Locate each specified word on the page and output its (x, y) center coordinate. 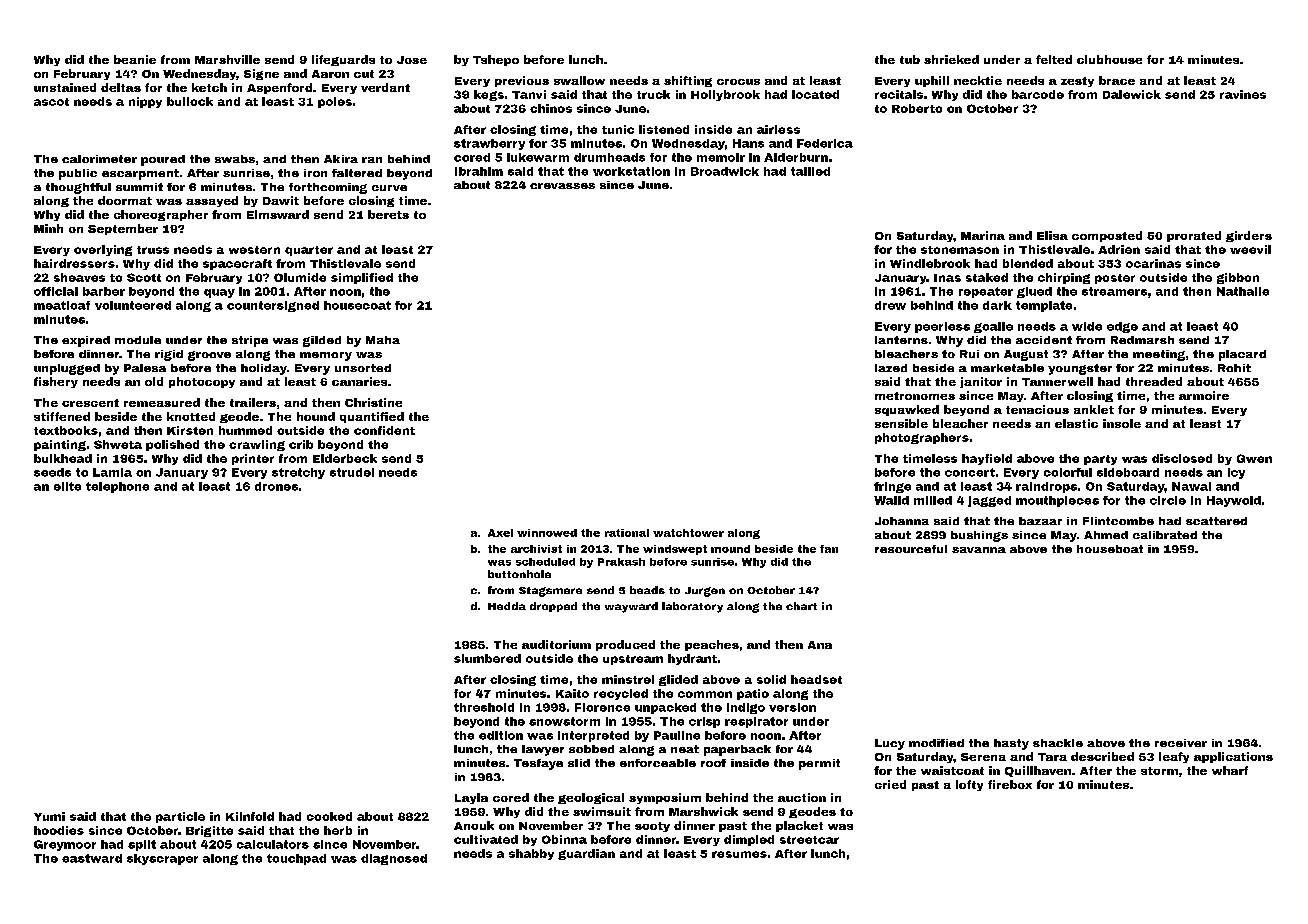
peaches (712, 645)
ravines (1243, 94)
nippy (145, 102)
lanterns (901, 340)
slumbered (487, 658)
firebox (1010, 784)
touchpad (296, 859)
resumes (739, 854)
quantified (372, 417)
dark (997, 305)
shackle (1058, 743)
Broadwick (725, 171)
